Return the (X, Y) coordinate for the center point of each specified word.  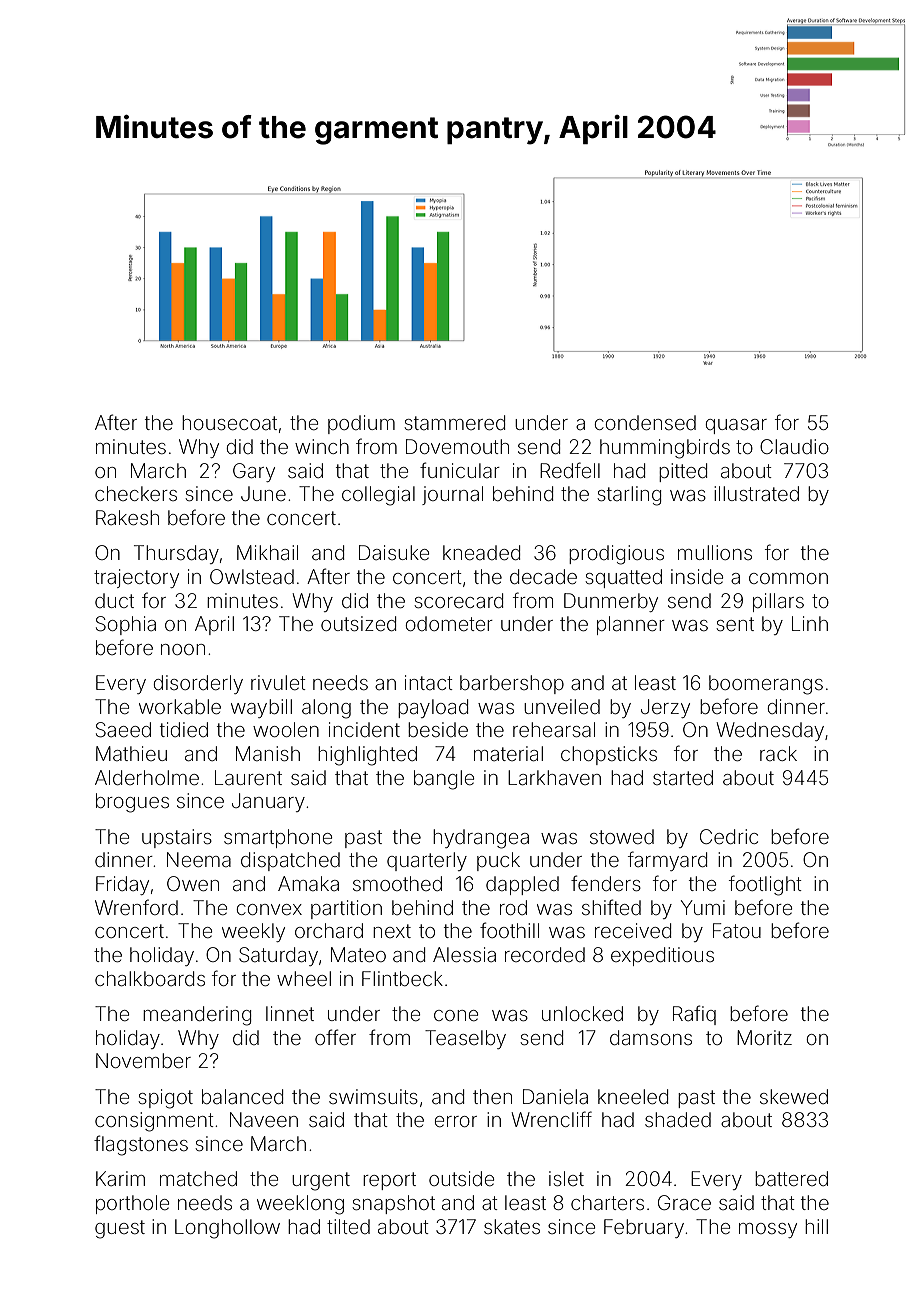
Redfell (570, 470)
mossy (768, 1230)
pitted (683, 472)
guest (120, 1229)
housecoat (229, 422)
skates (512, 1226)
